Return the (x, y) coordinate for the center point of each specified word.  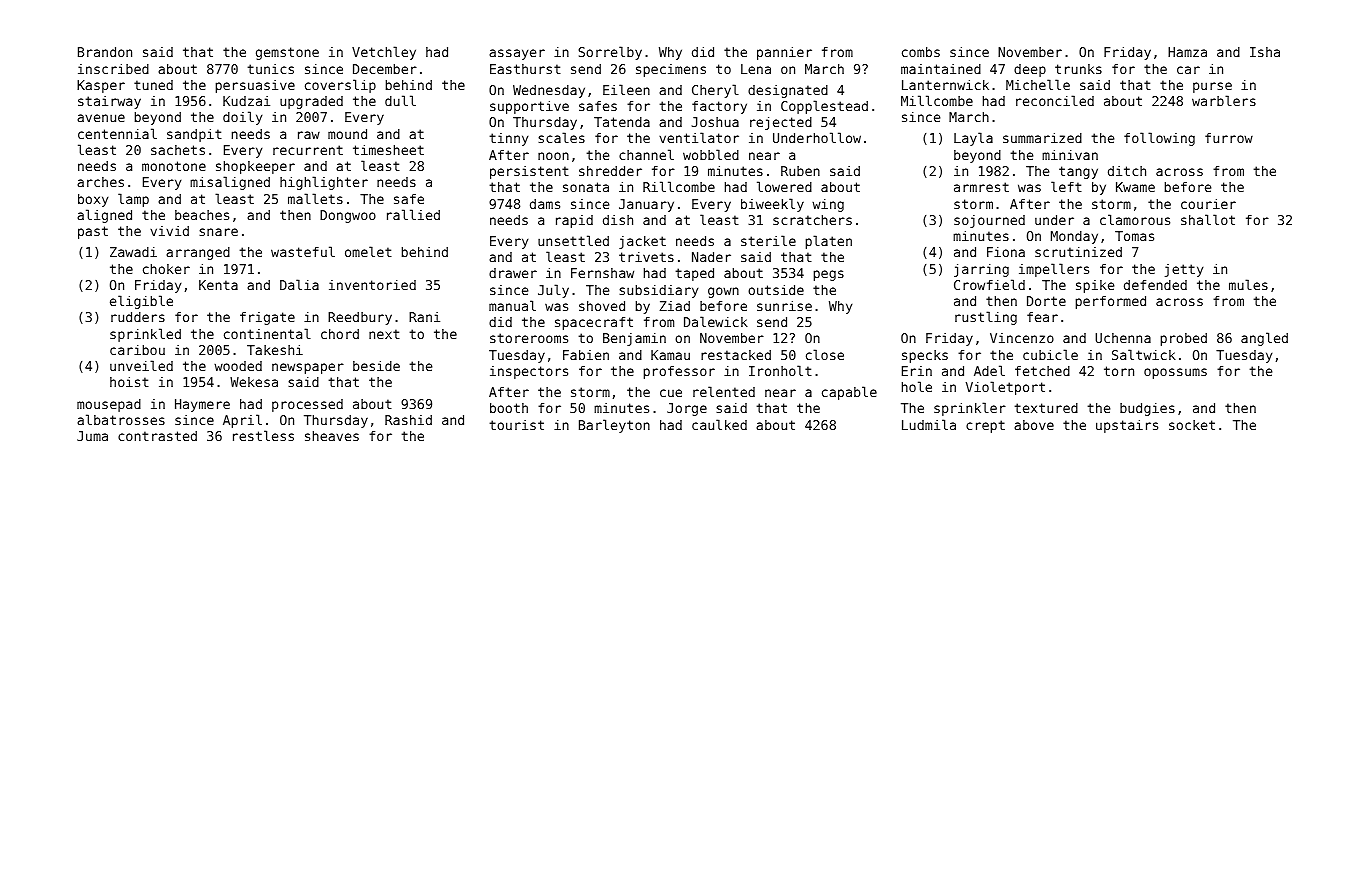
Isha (1265, 52)
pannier (784, 53)
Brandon (105, 52)
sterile (768, 240)
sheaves (332, 436)
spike (1095, 286)
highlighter (324, 183)
